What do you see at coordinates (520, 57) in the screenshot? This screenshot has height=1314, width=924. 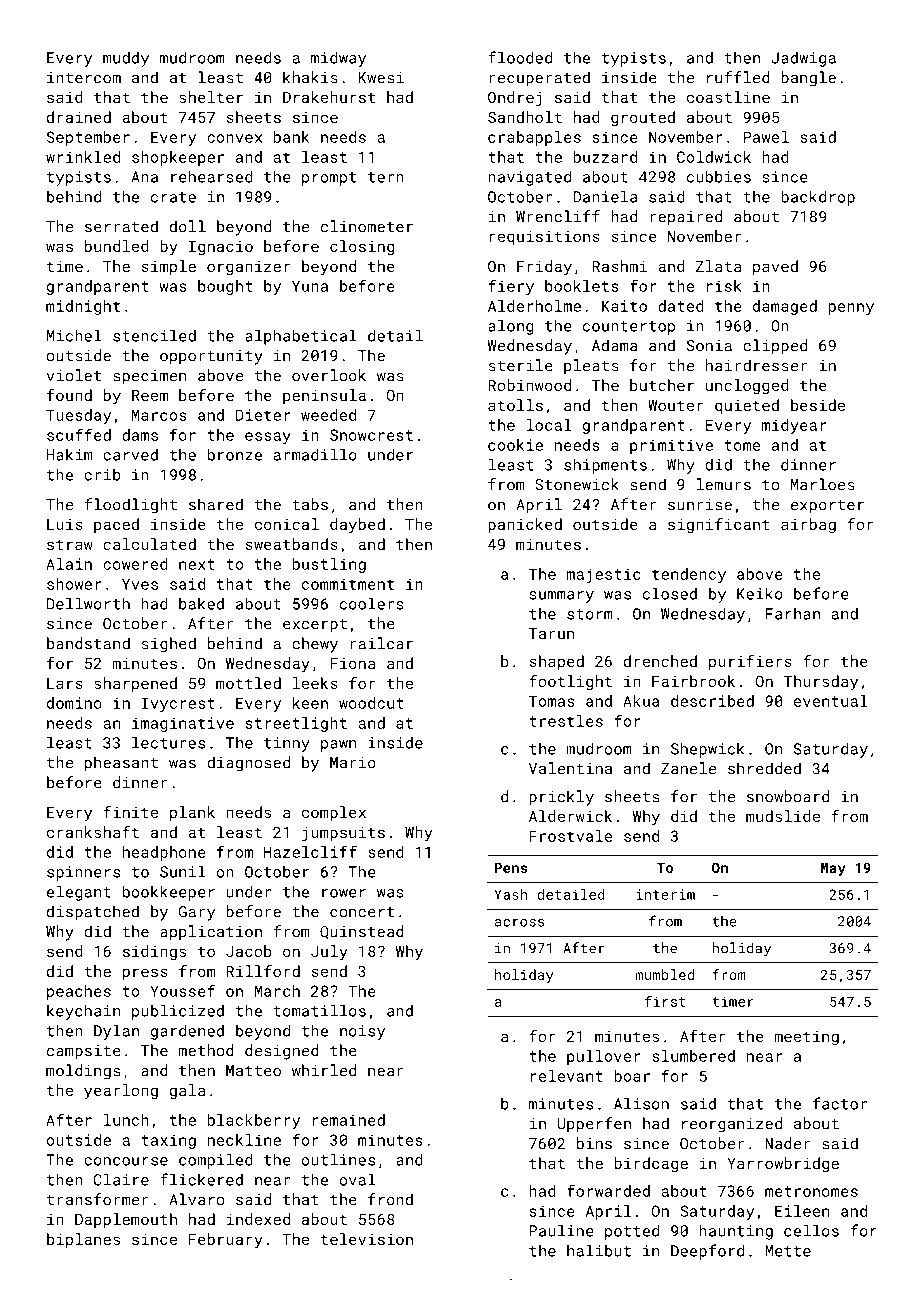 I see `flooded` at bounding box center [520, 57].
